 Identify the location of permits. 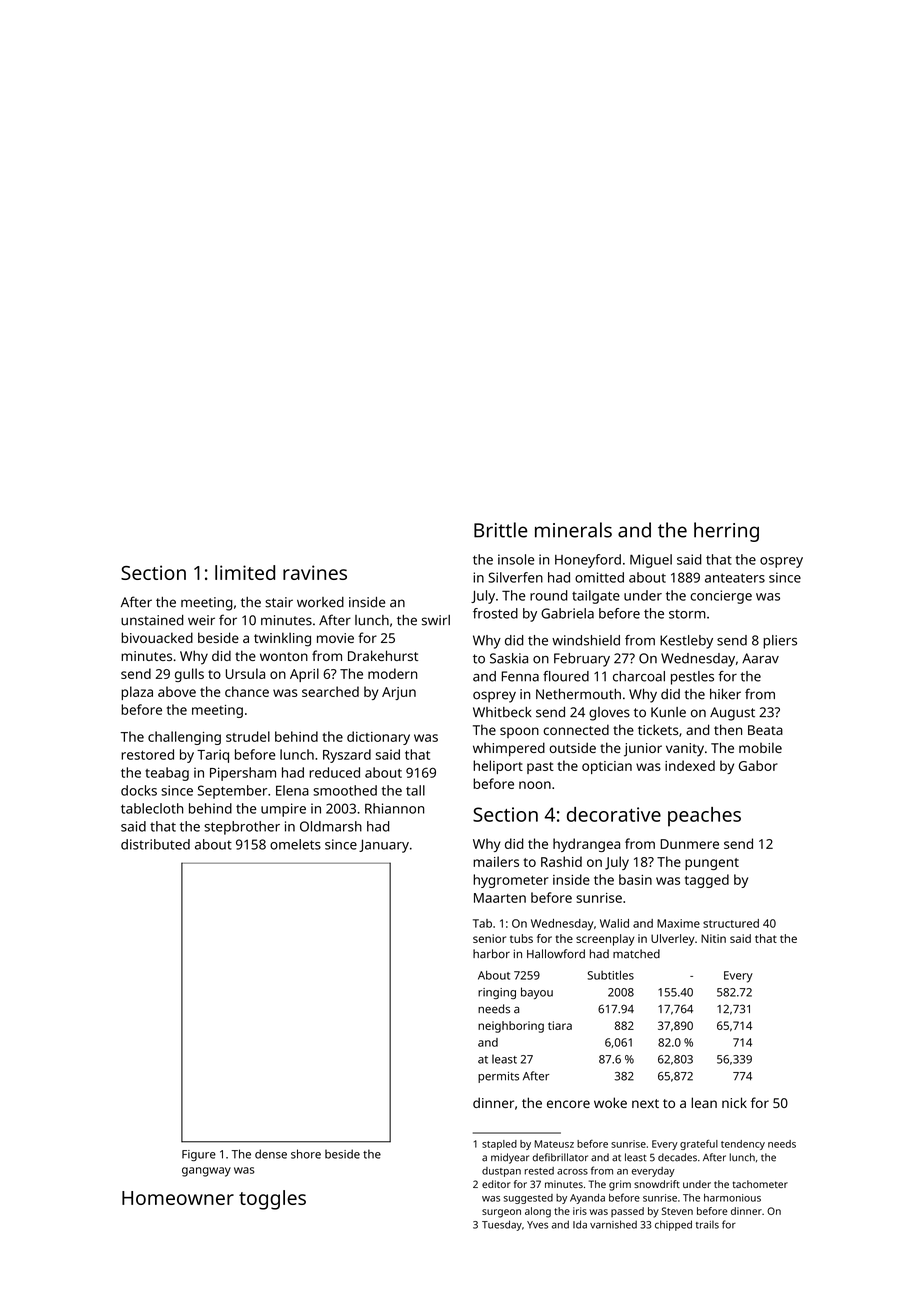
(498, 1077).
